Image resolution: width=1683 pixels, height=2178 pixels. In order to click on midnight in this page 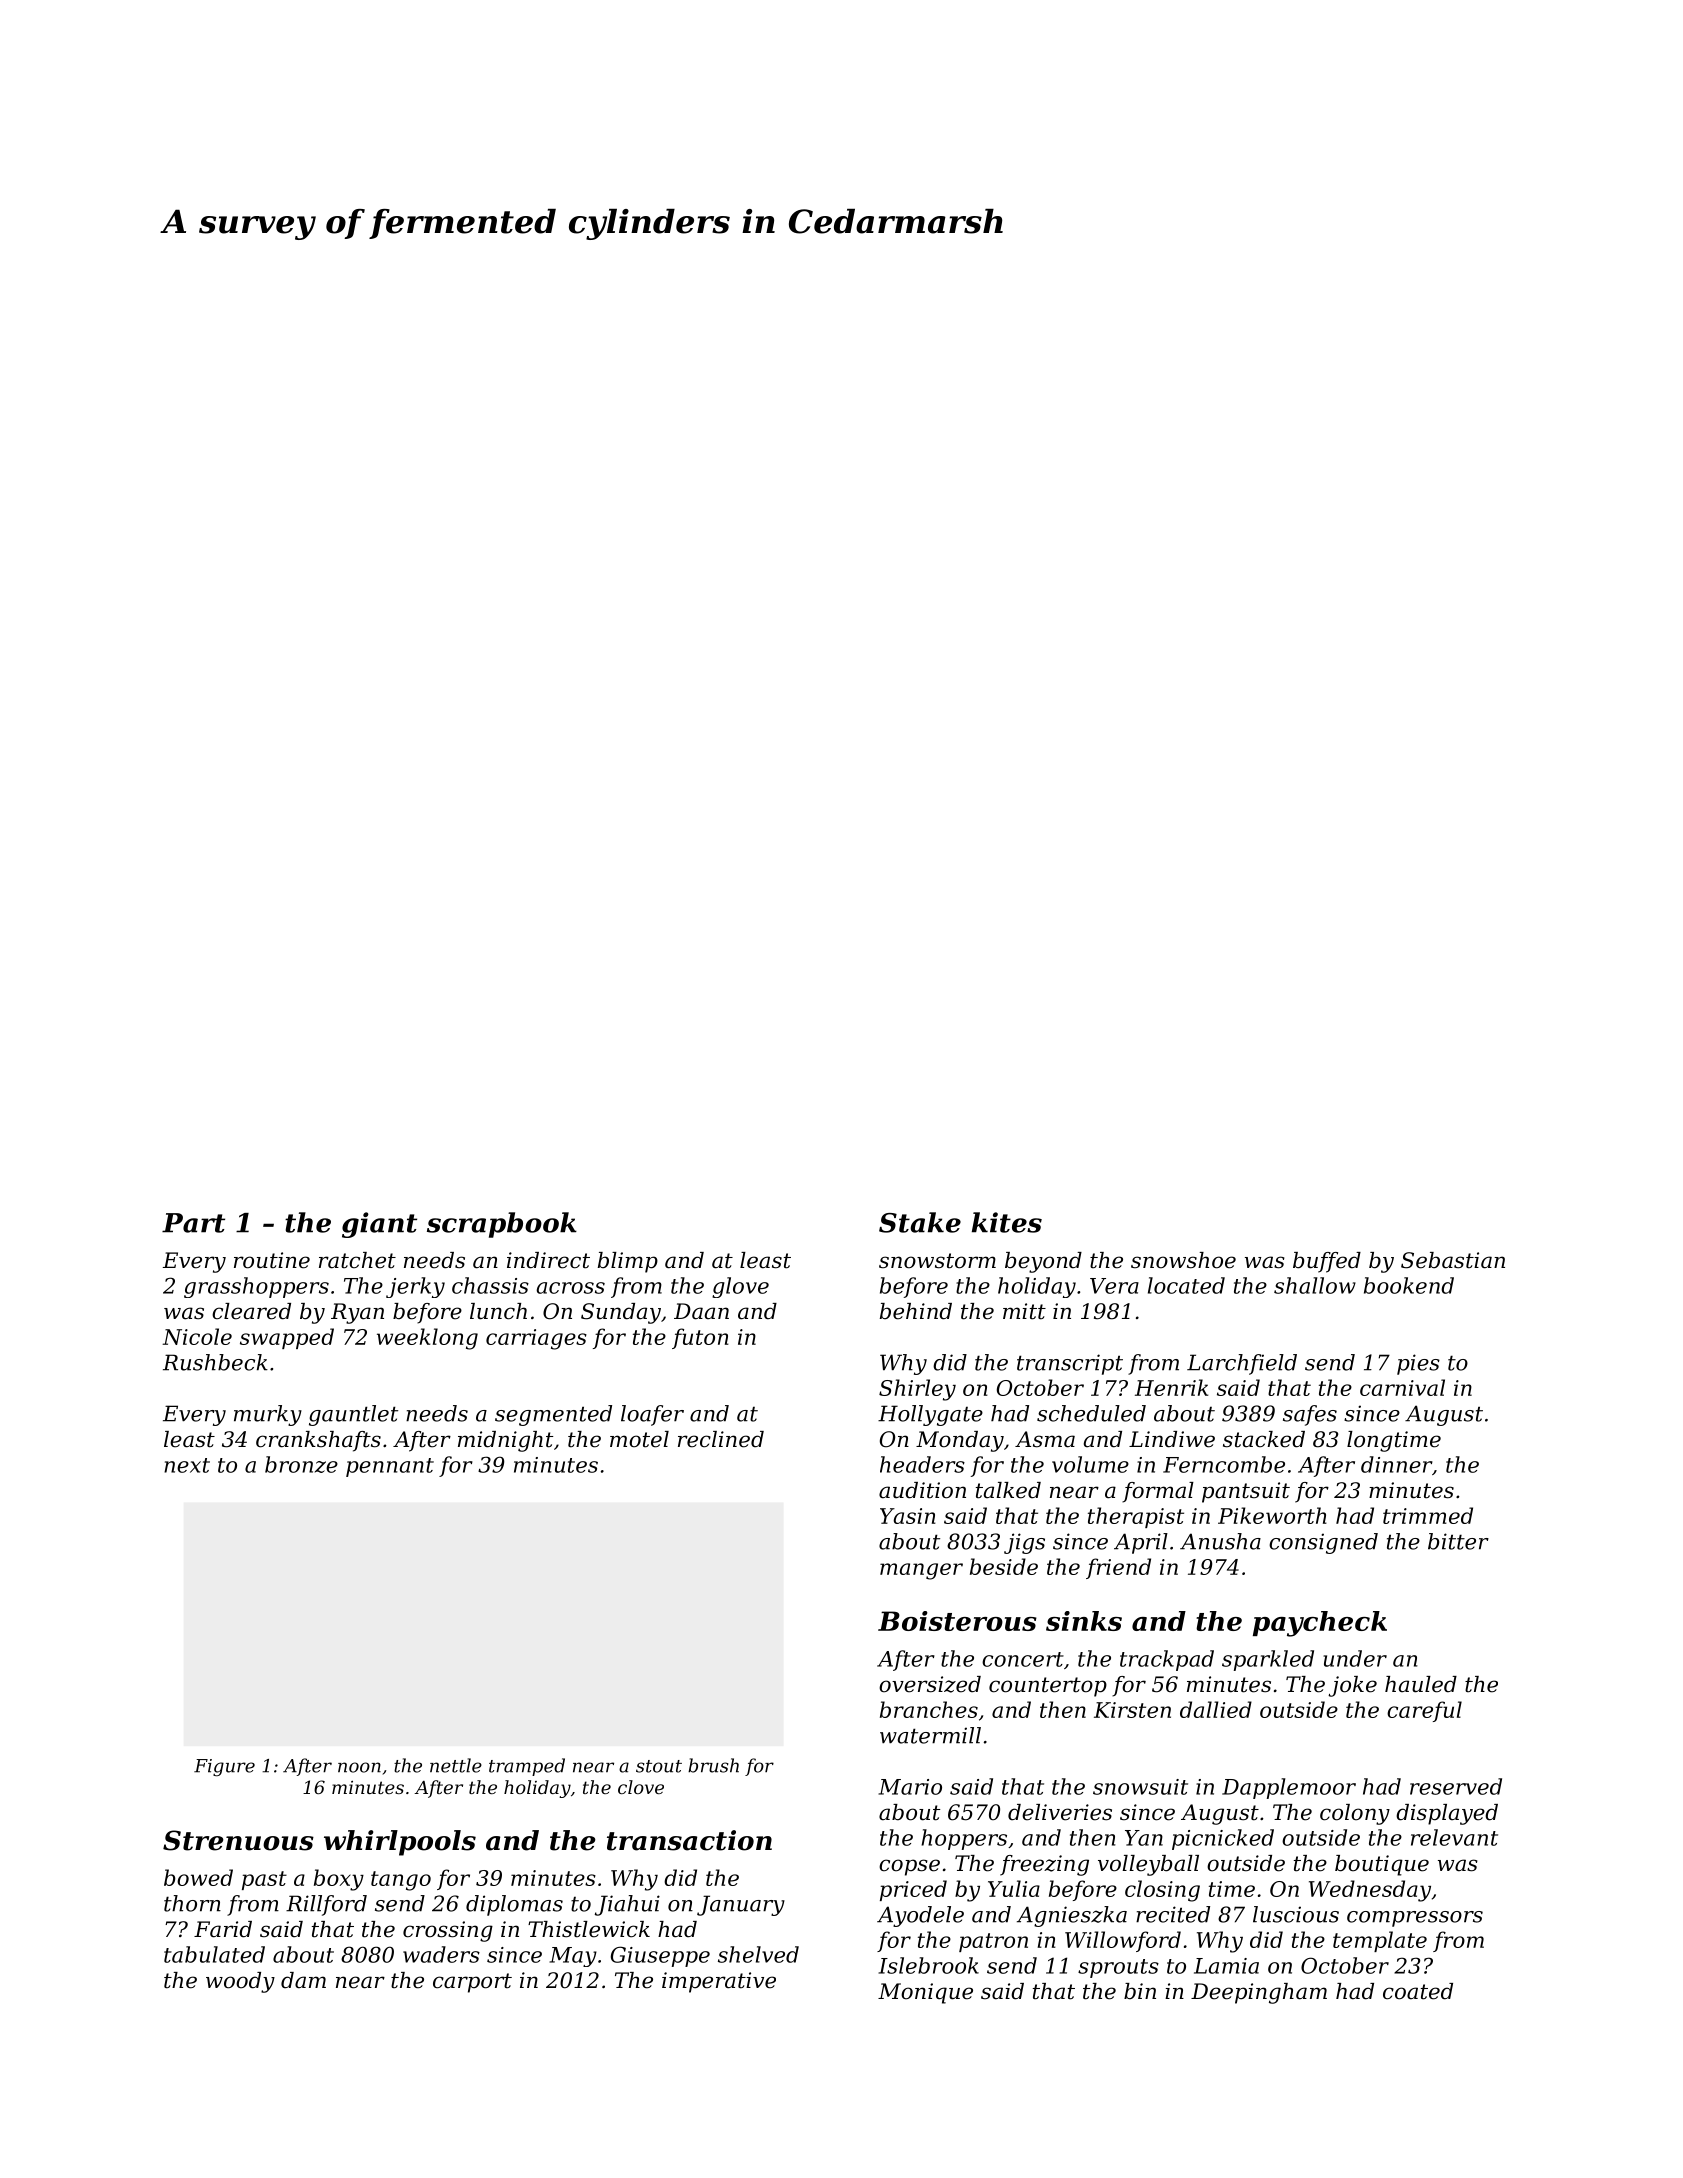, I will do `click(505, 1441)`.
